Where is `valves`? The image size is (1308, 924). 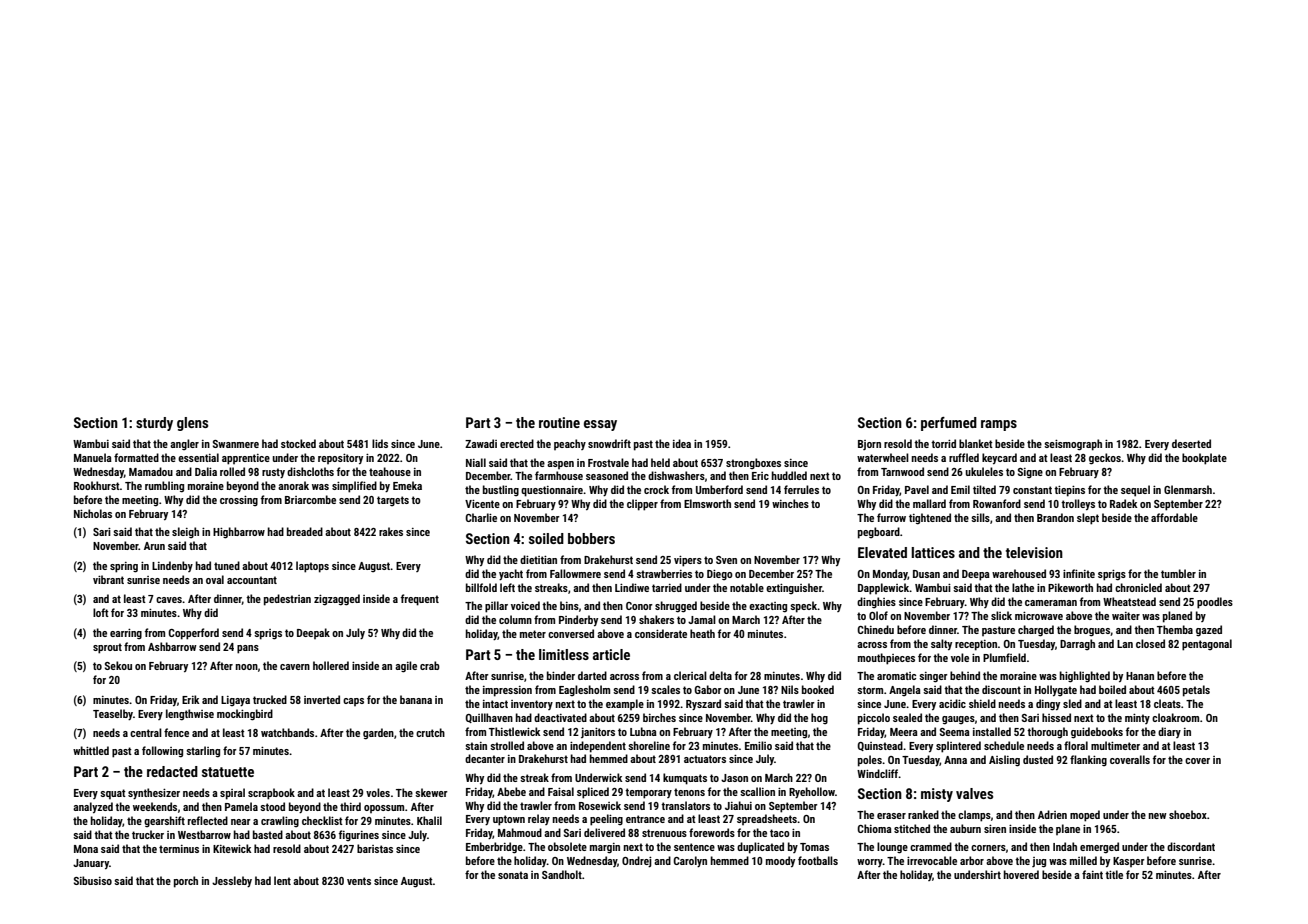 valves is located at coordinates (974, 793).
